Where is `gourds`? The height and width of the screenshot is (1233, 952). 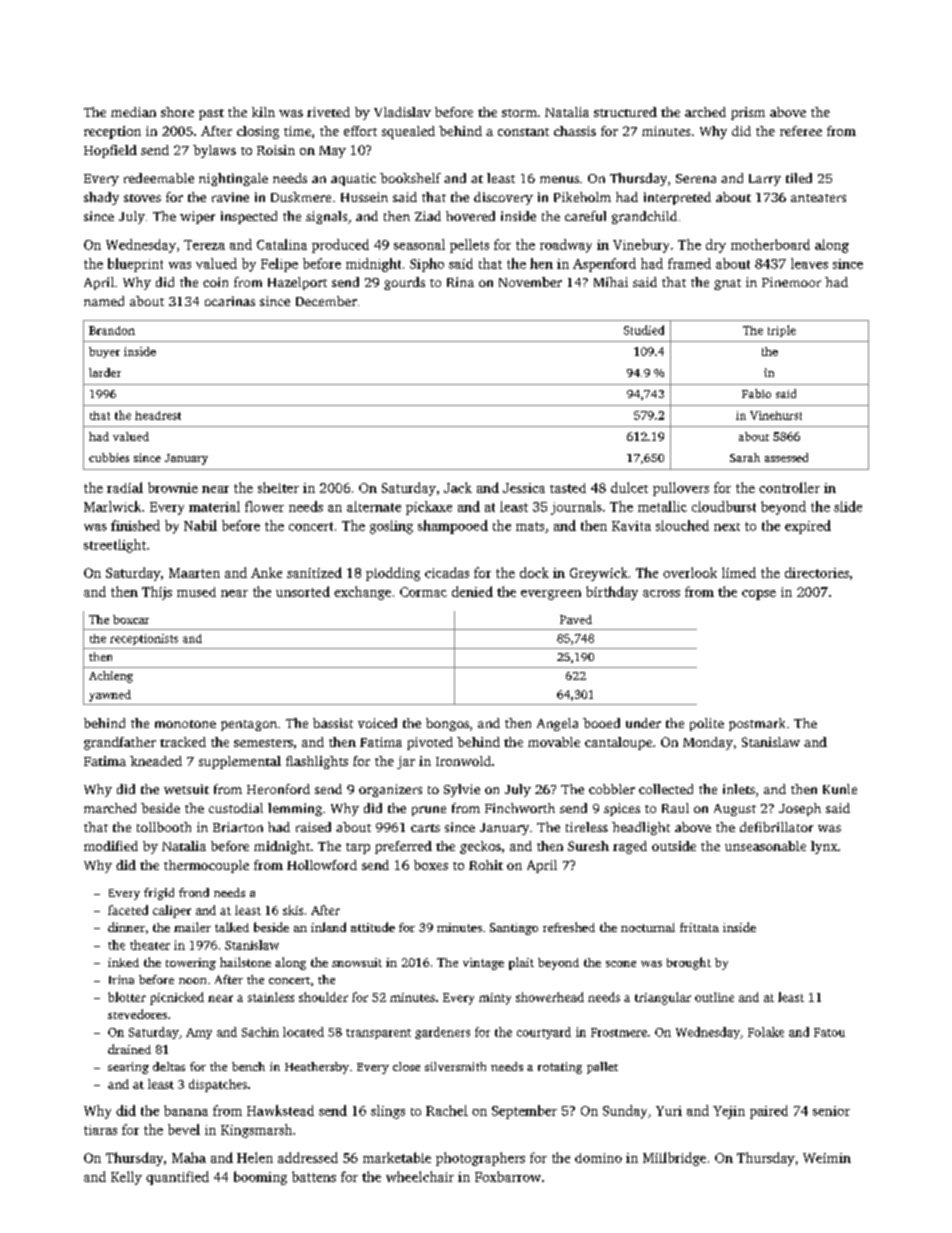
gourds is located at coordinates (404, 283).
